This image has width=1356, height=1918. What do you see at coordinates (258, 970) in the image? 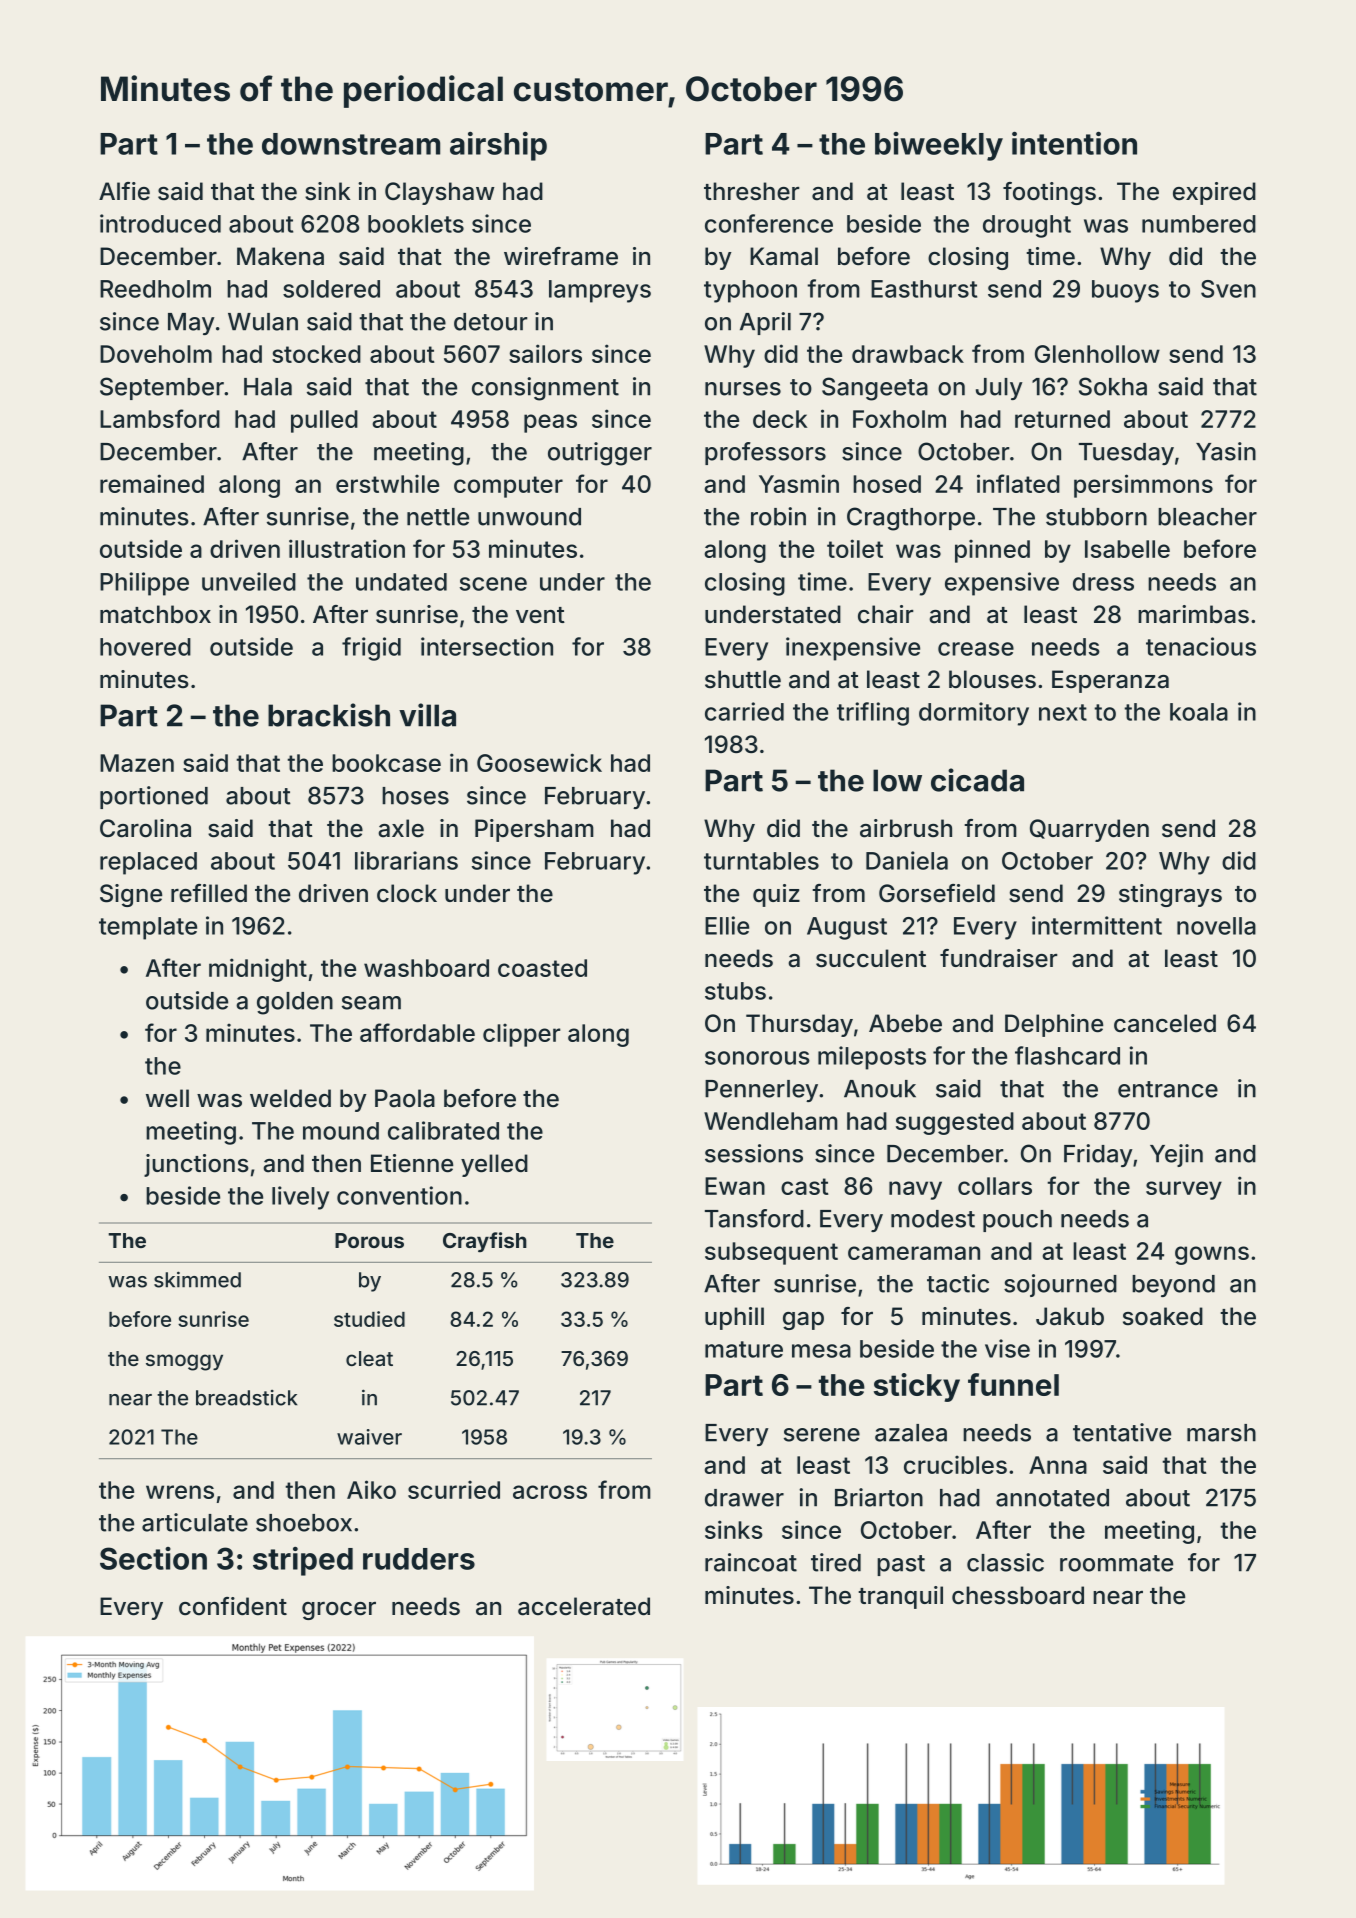
I see `midnight` at bounding box center [258, 970].
